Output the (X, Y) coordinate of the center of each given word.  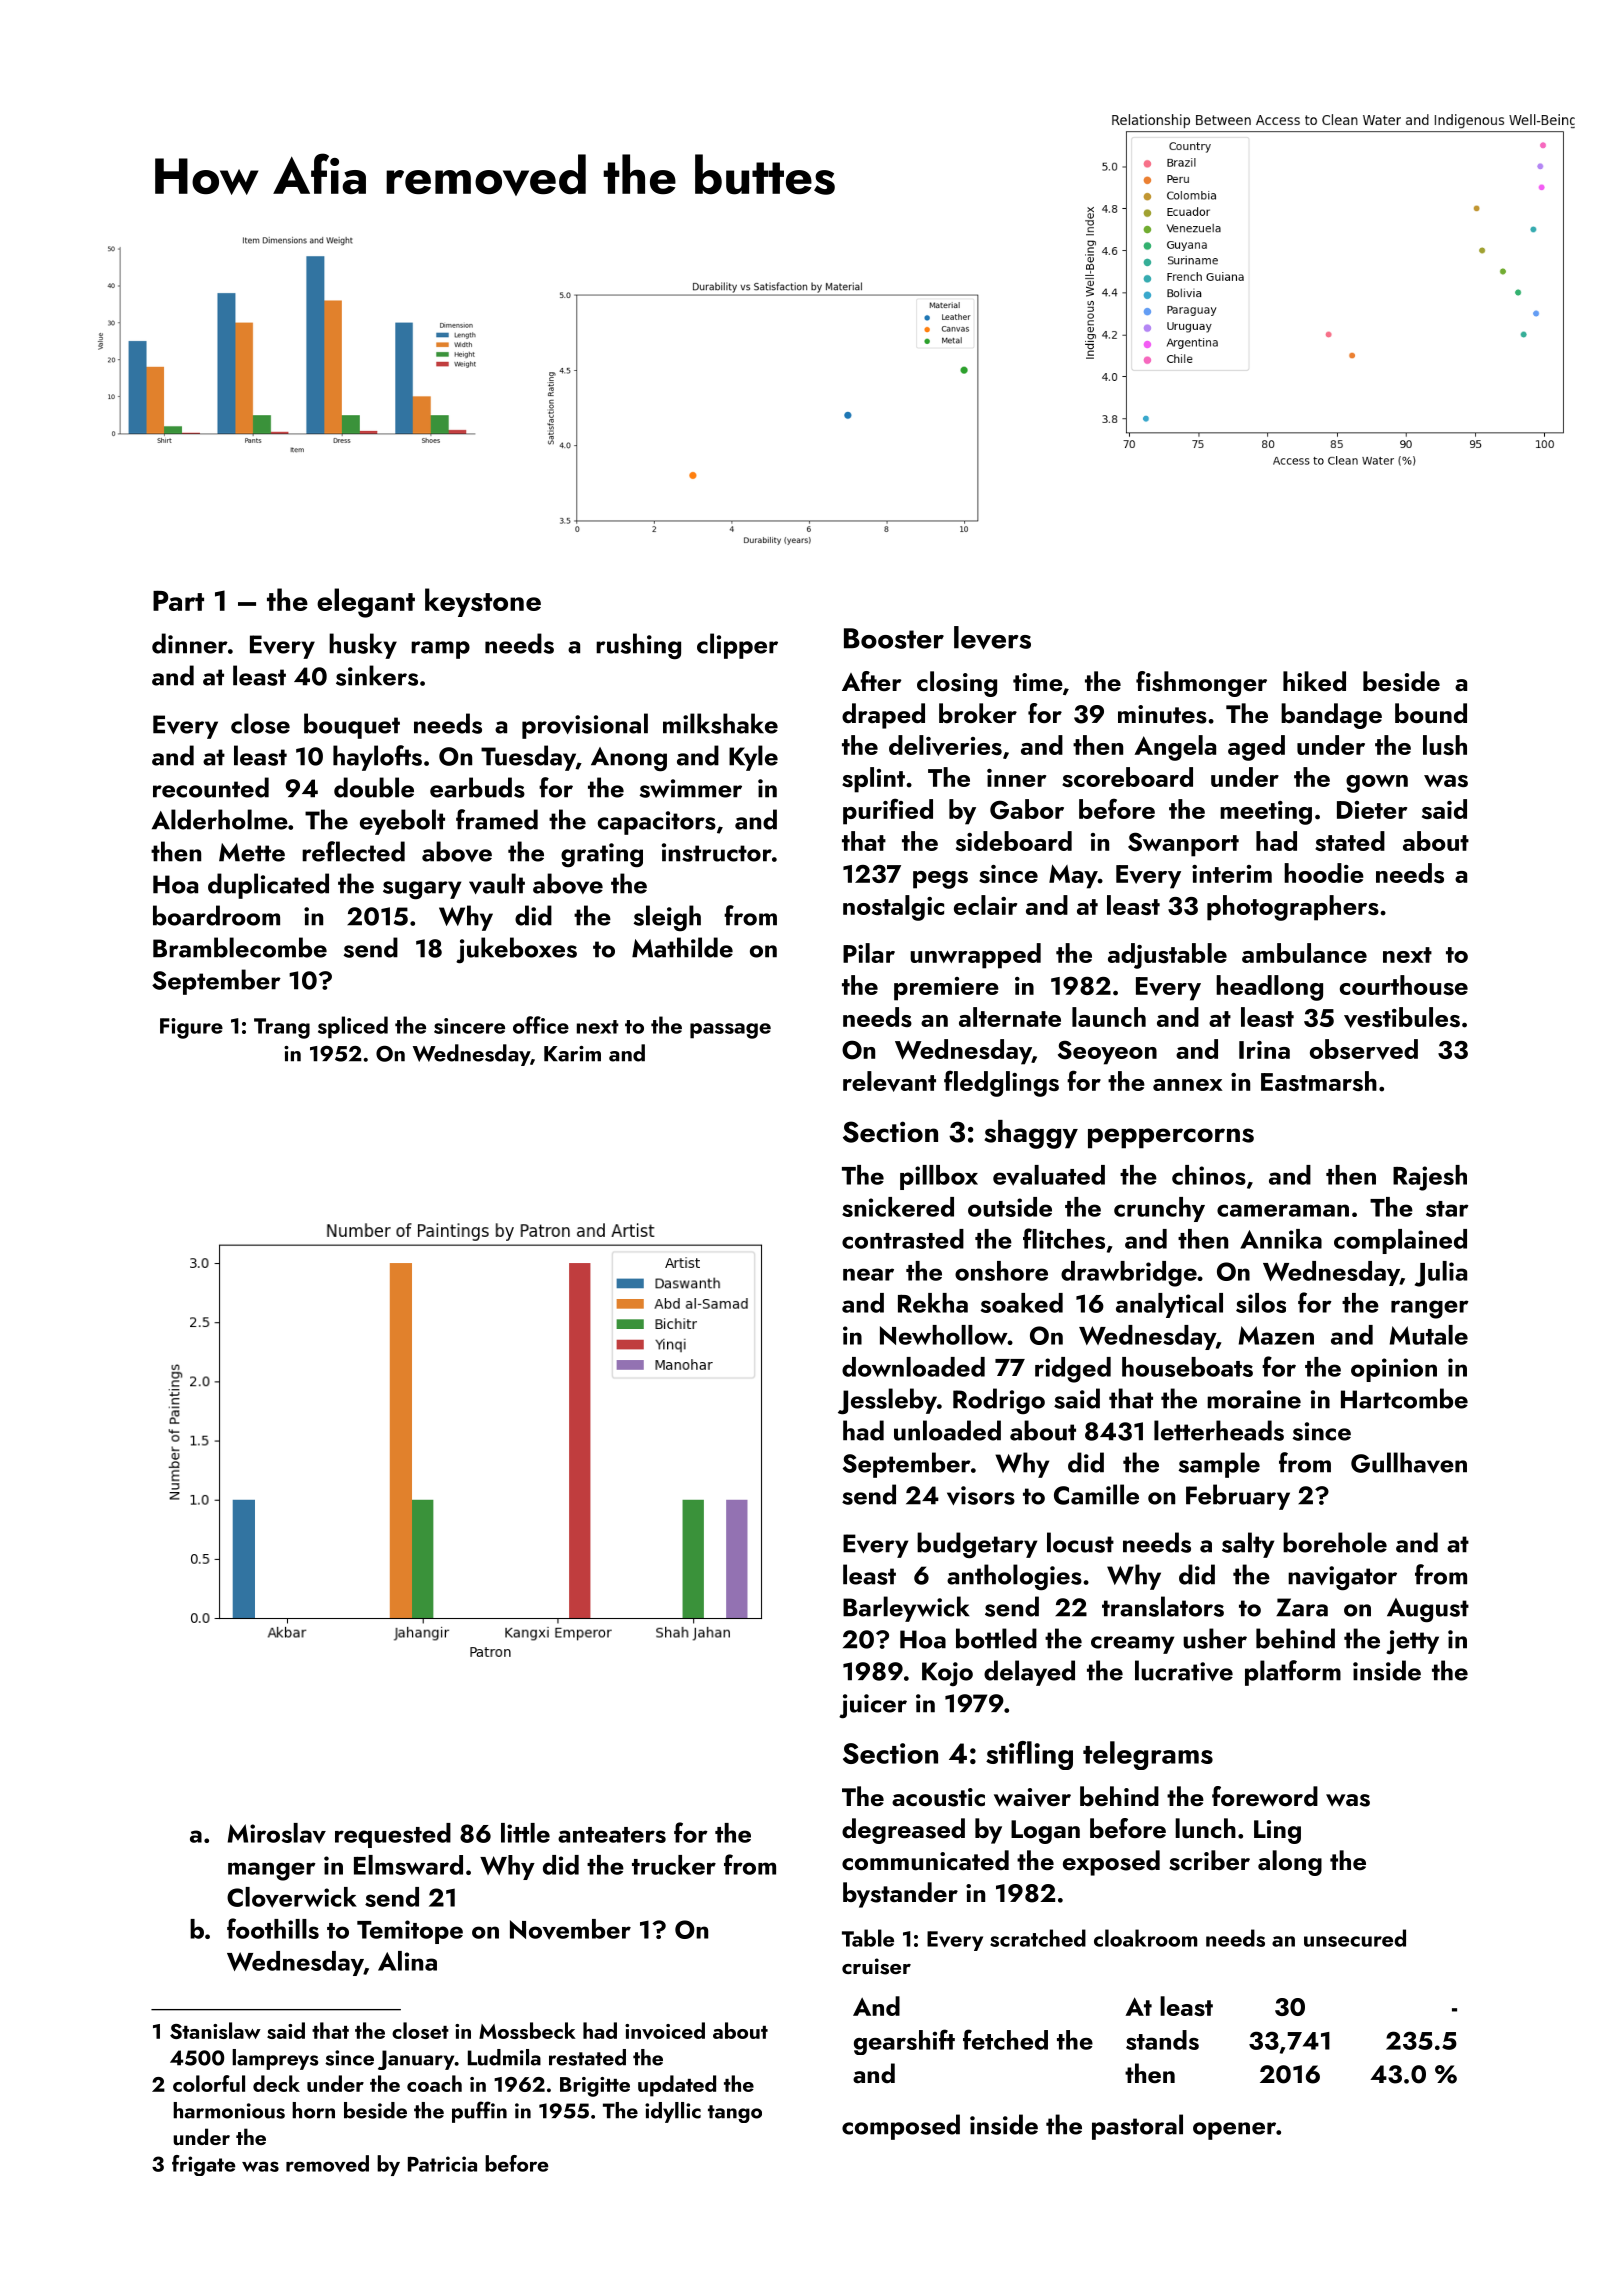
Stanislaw (215, 2030)
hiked (1314, 681)
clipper (737, 646)
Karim (572, 1054)
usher (1215, 1638)
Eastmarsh (1319, 1081)
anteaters (612, 1835)
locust (1080, 1542)
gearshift (904, 2042)
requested (393, 1835)
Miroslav (277, 1833)
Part (178, 600)
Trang (282, 1028)
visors (981, 1495)
